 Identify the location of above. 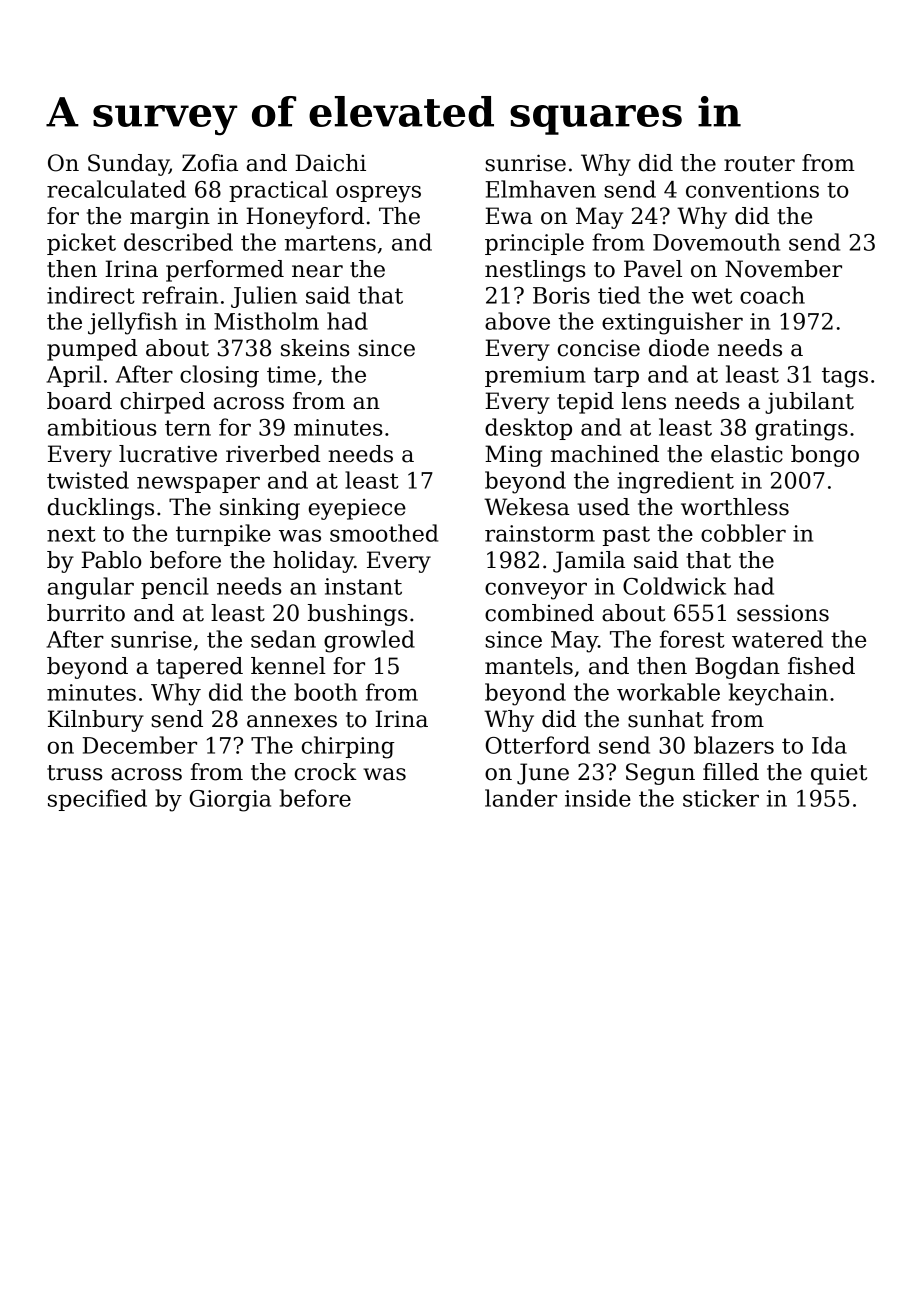
(517, 321).
